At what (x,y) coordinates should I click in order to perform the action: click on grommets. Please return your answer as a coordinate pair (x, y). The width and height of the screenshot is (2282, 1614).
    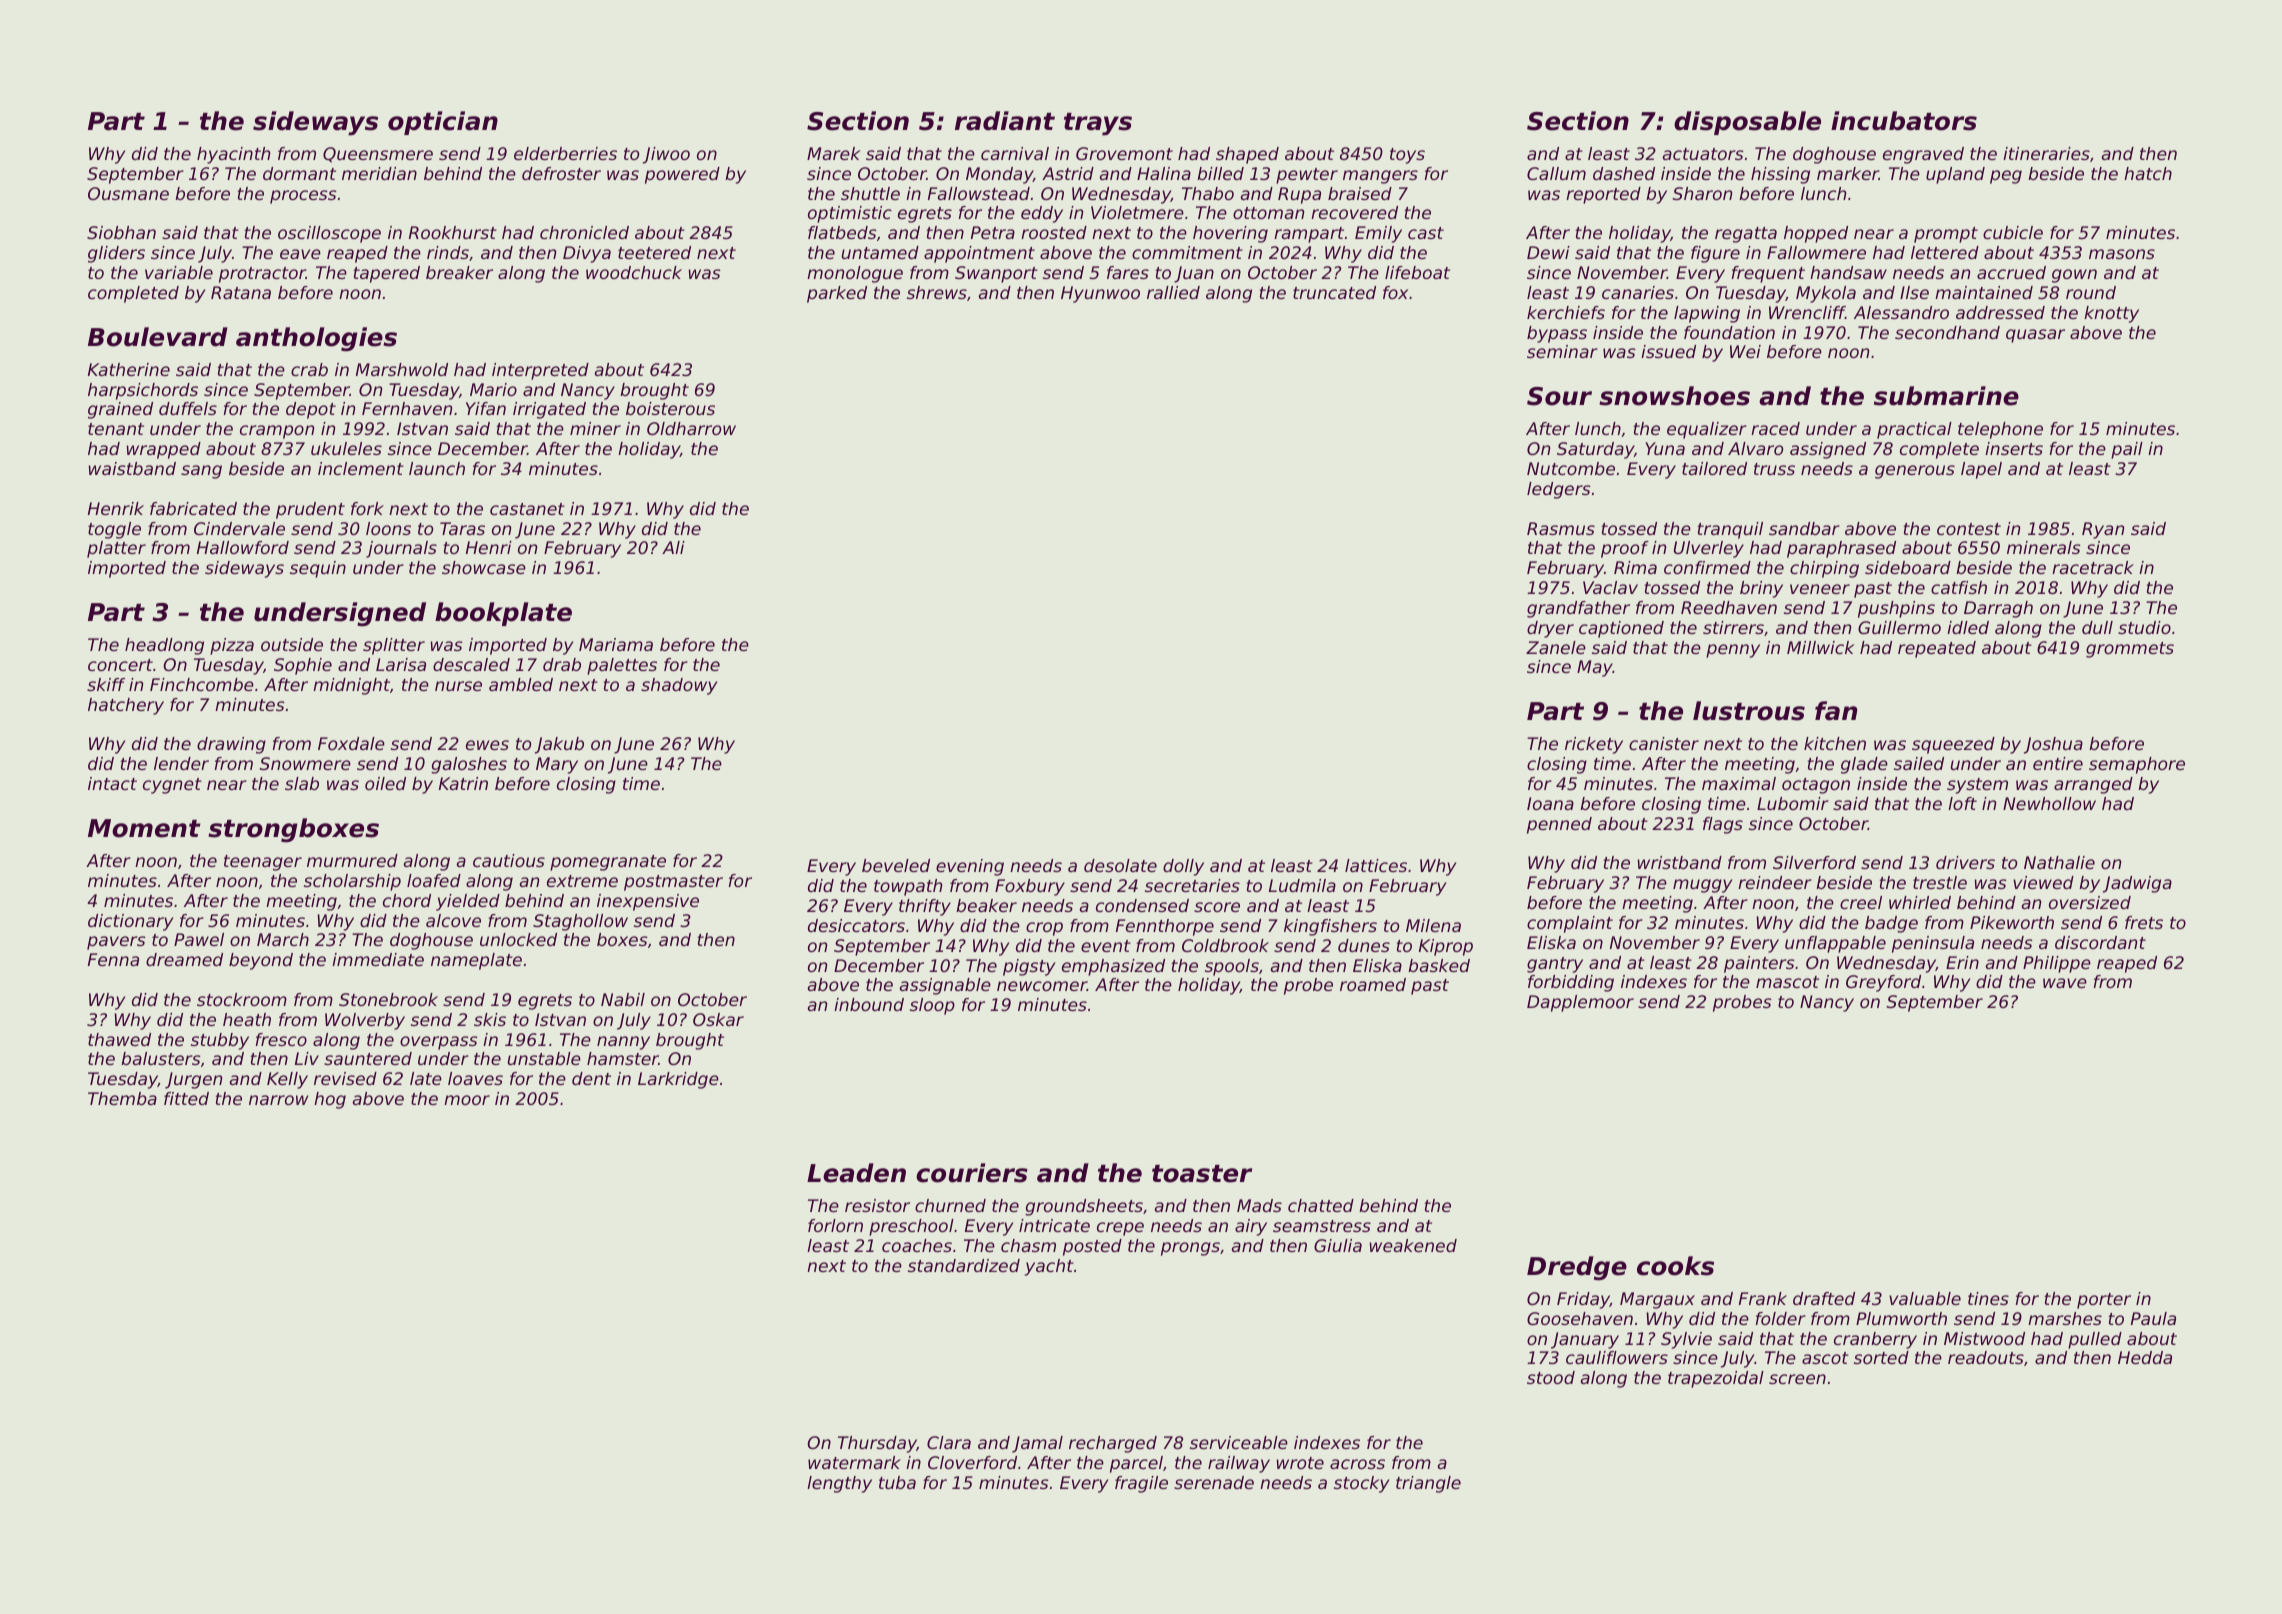
    Looking at the image, I should click on (2130, 650).
